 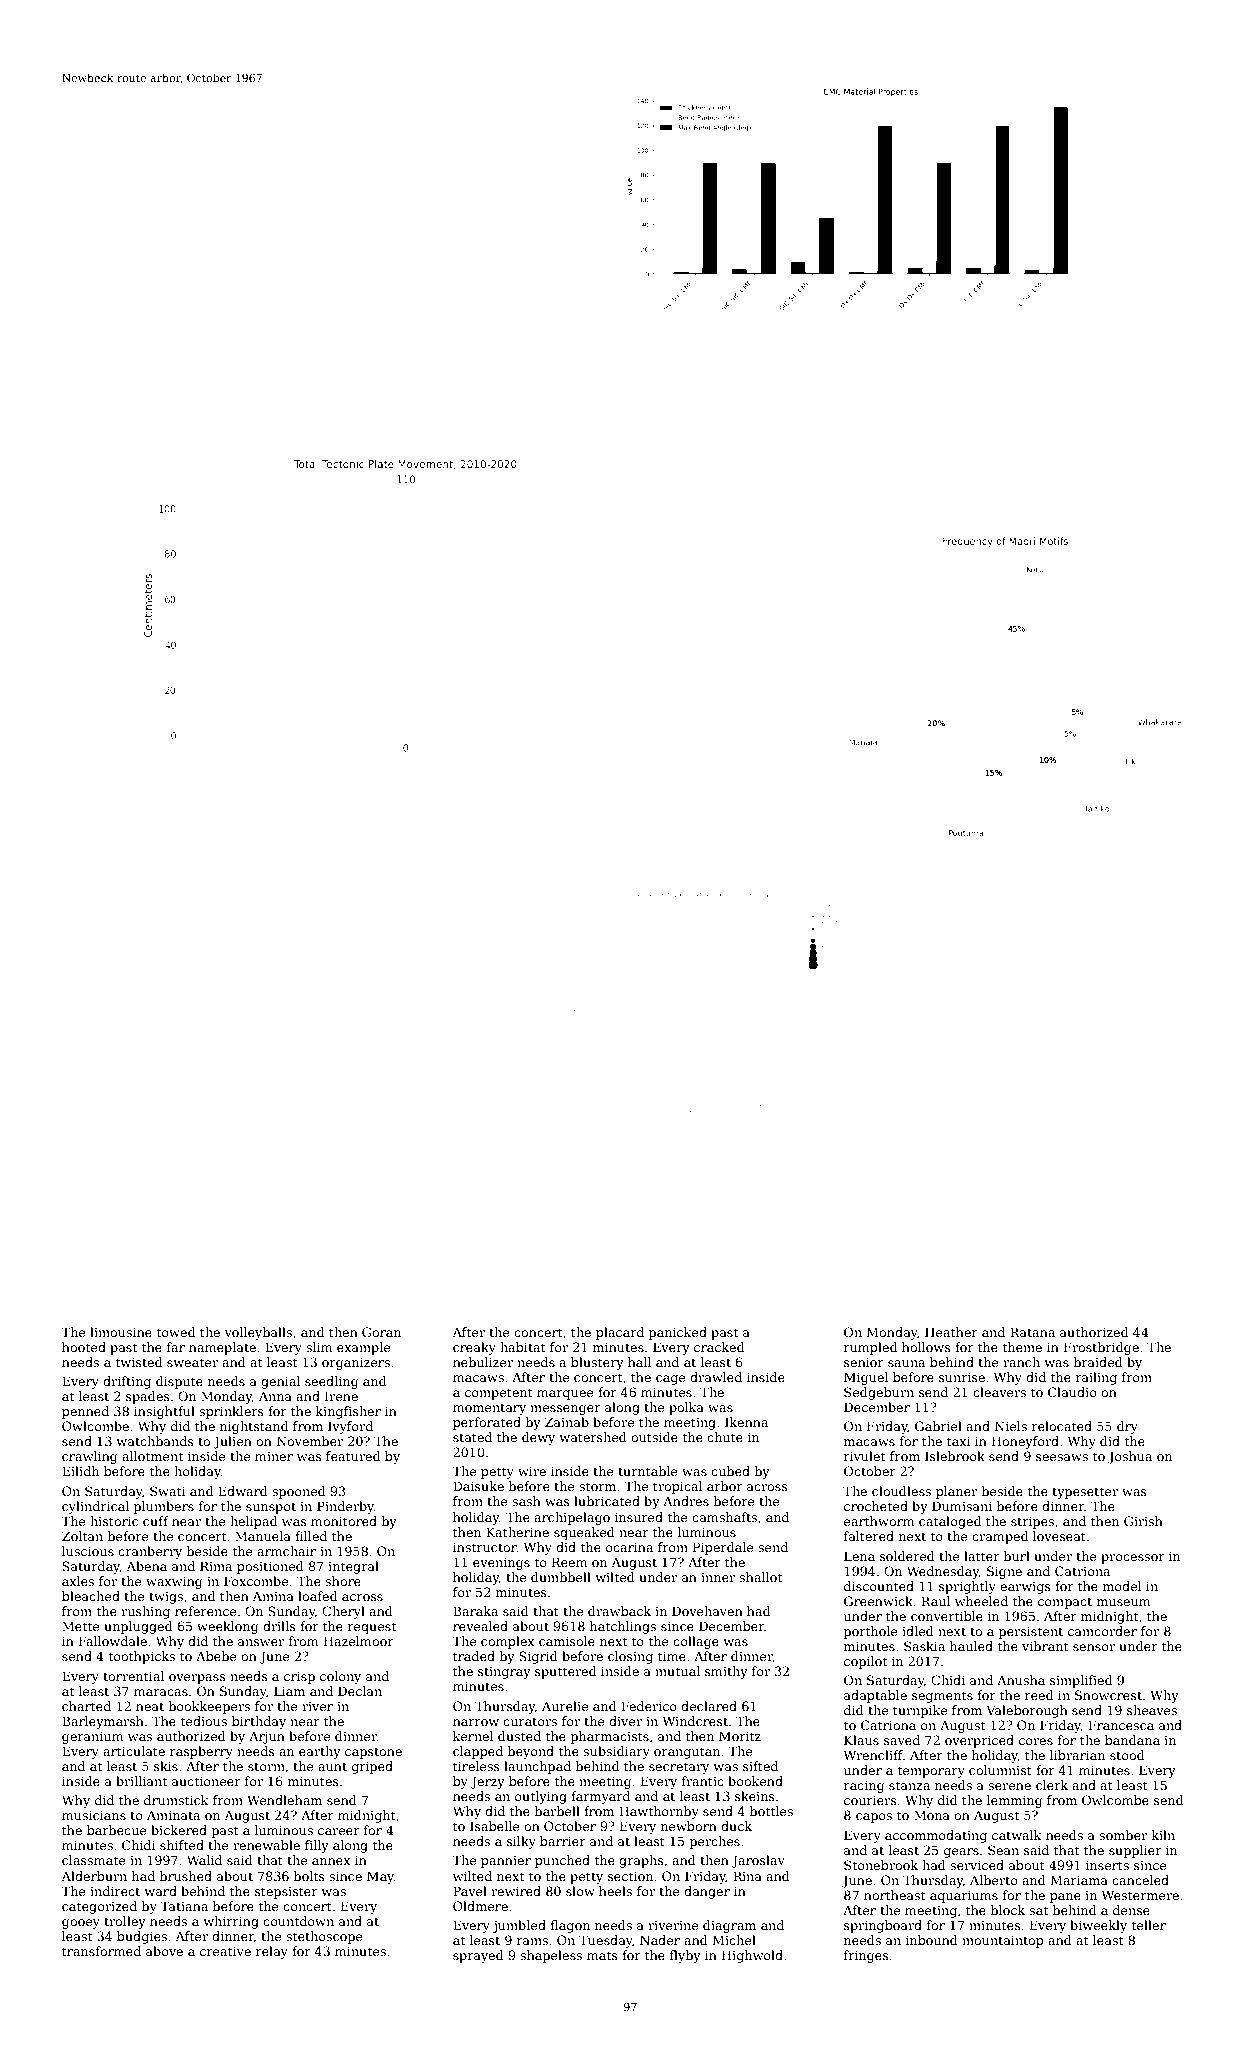 What do you see at coordinates (115, 1891) in the screenshot?
I see `indirect` at bounding box center [115, 1891].
